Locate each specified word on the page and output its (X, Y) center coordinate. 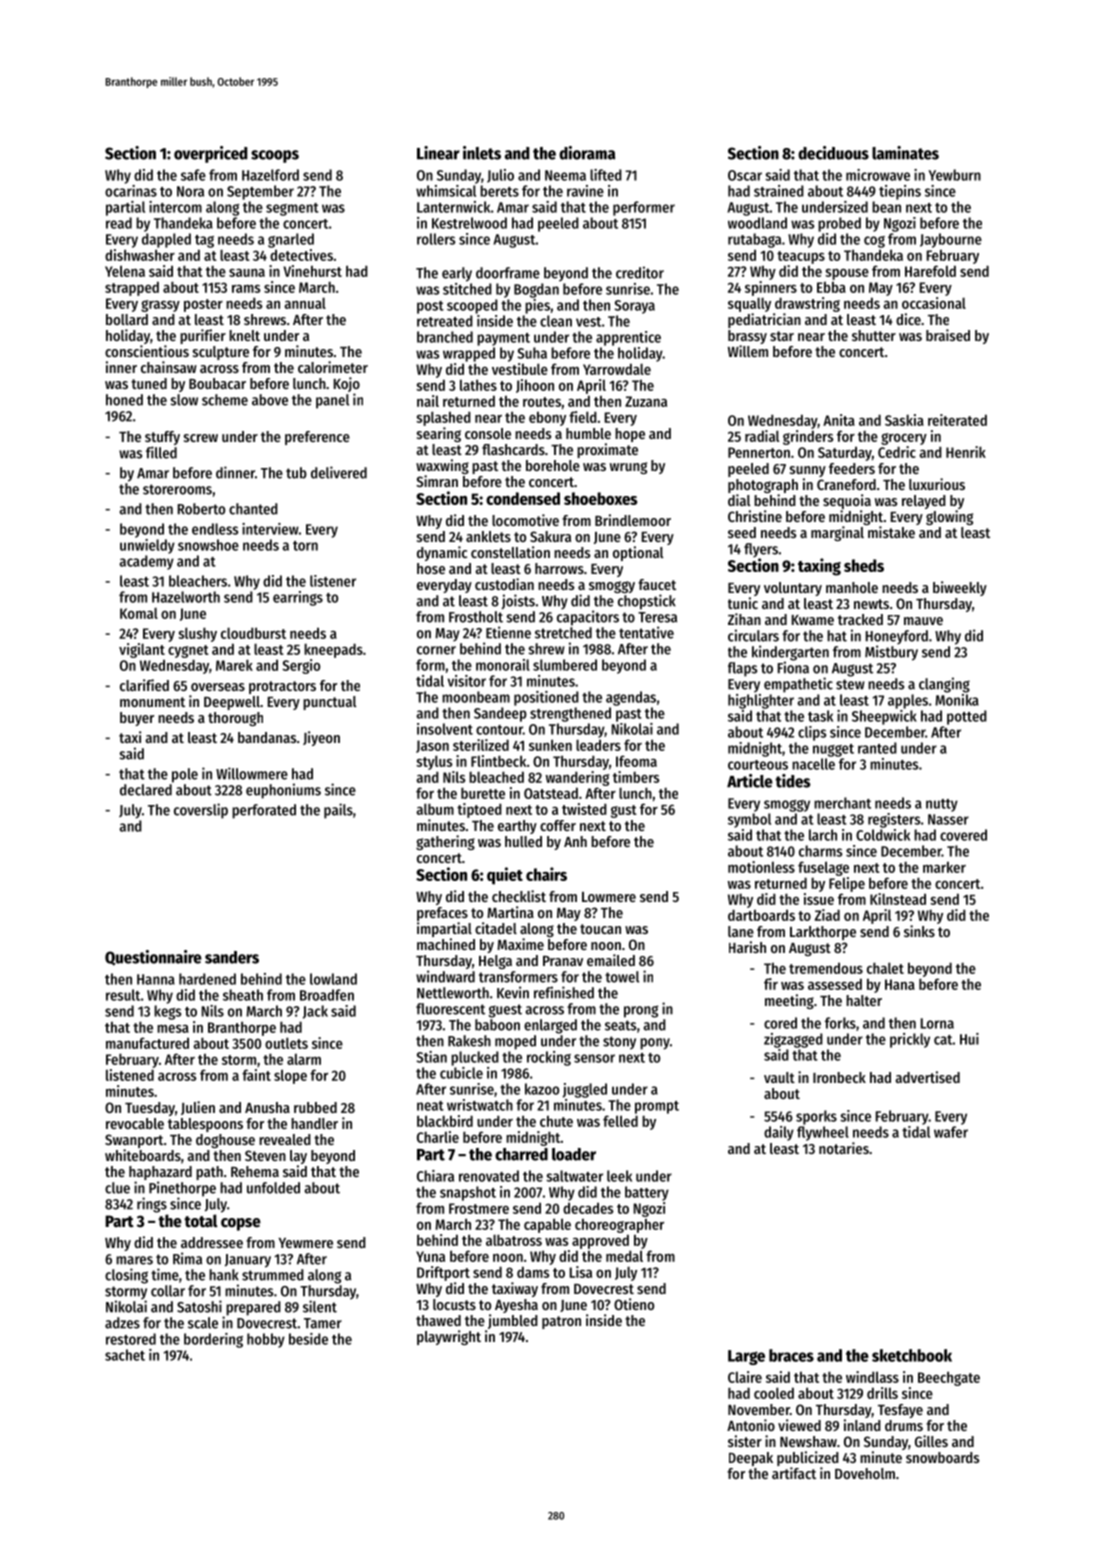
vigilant (142, 650)
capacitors (588, 618)
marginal (837, 533)
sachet (125, 1355)
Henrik (966, 452)
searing (439, 434)
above (270, 400)
